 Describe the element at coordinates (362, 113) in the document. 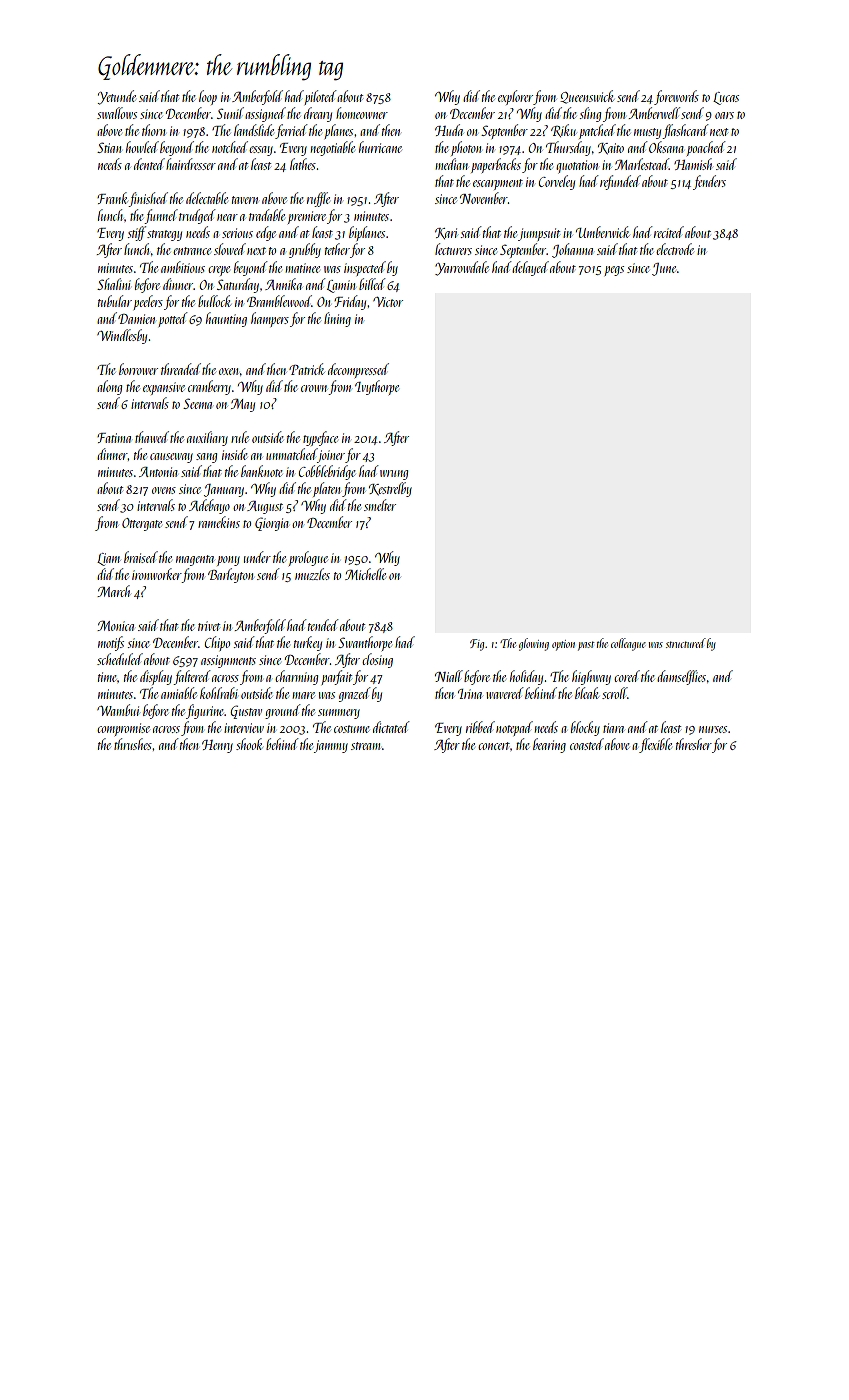

I see `homeowner` at that location.
